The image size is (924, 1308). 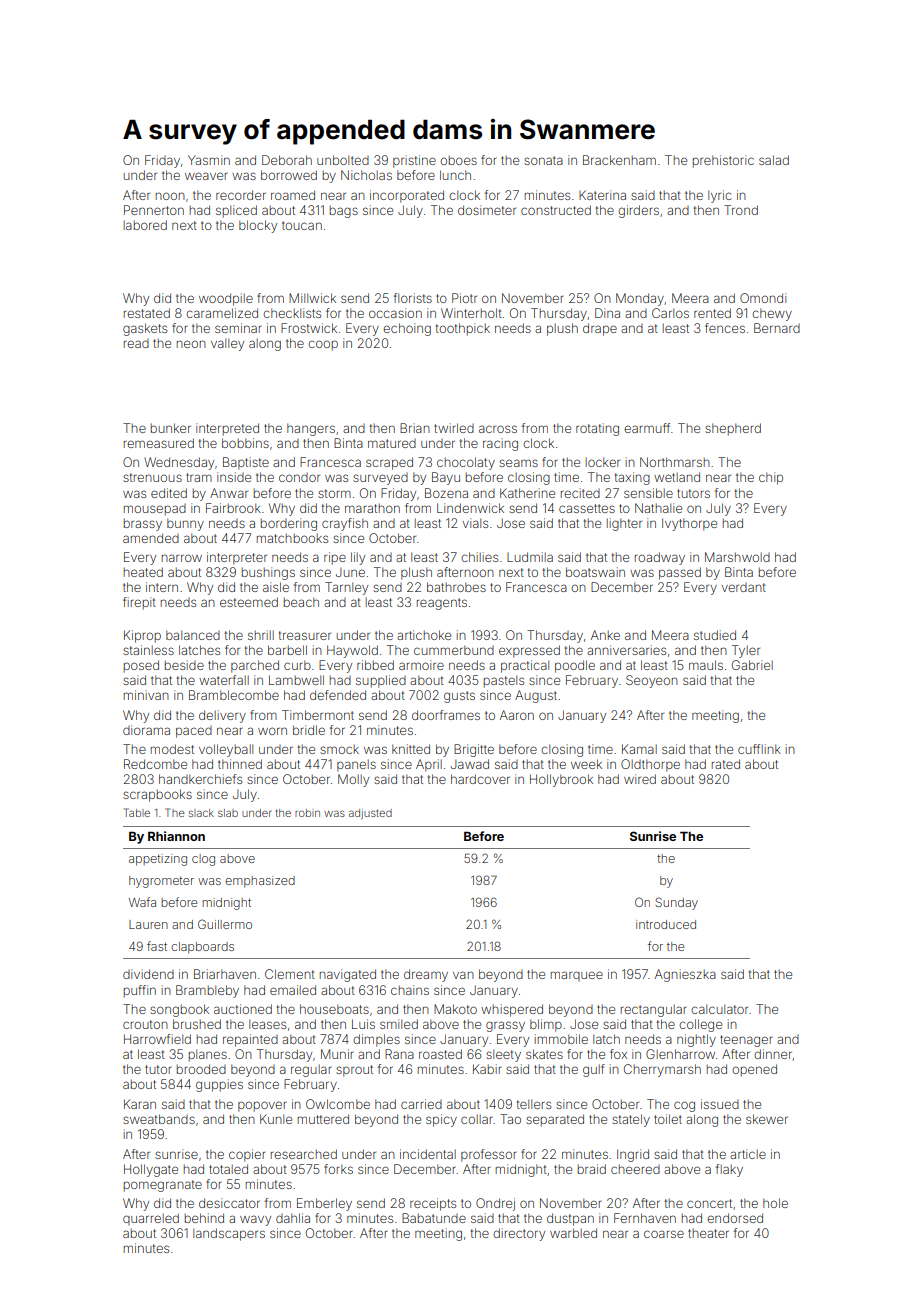 I want to click on expressed, so click(x=529, y=651).
